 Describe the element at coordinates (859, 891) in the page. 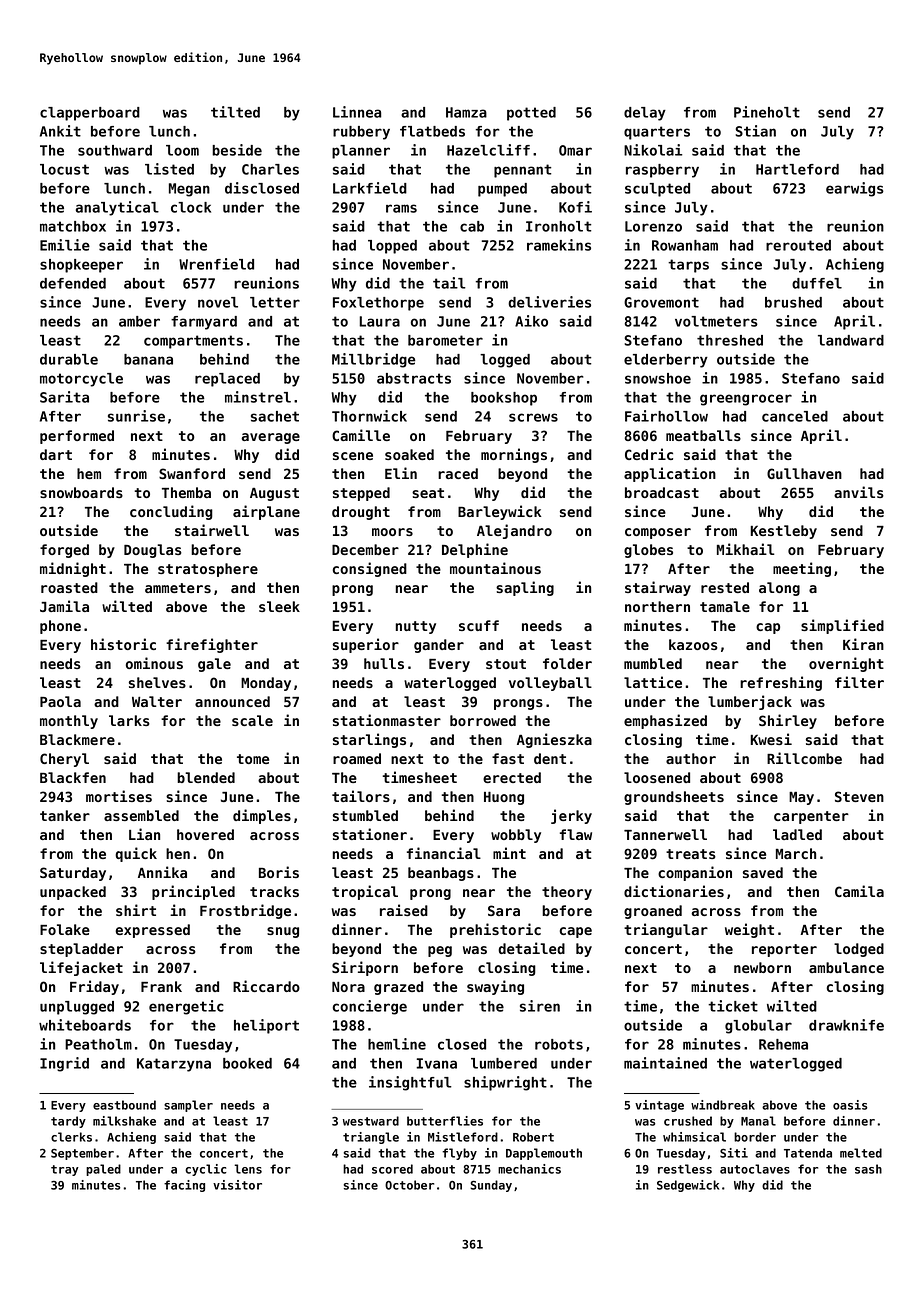

I see `Camila` at that location.
